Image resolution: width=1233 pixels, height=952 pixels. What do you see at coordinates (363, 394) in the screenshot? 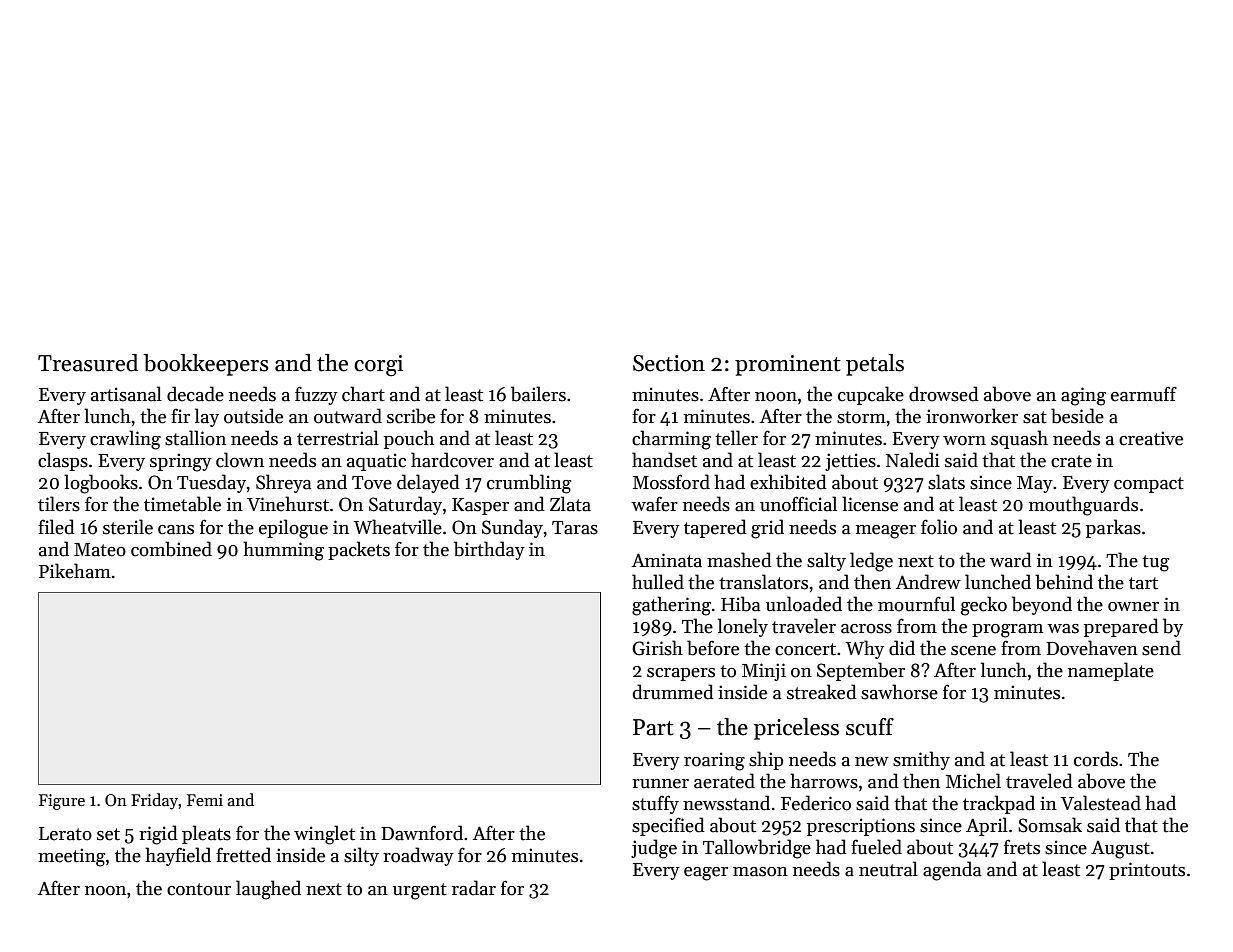
I see `chart` at bounding box center [363, 394].
